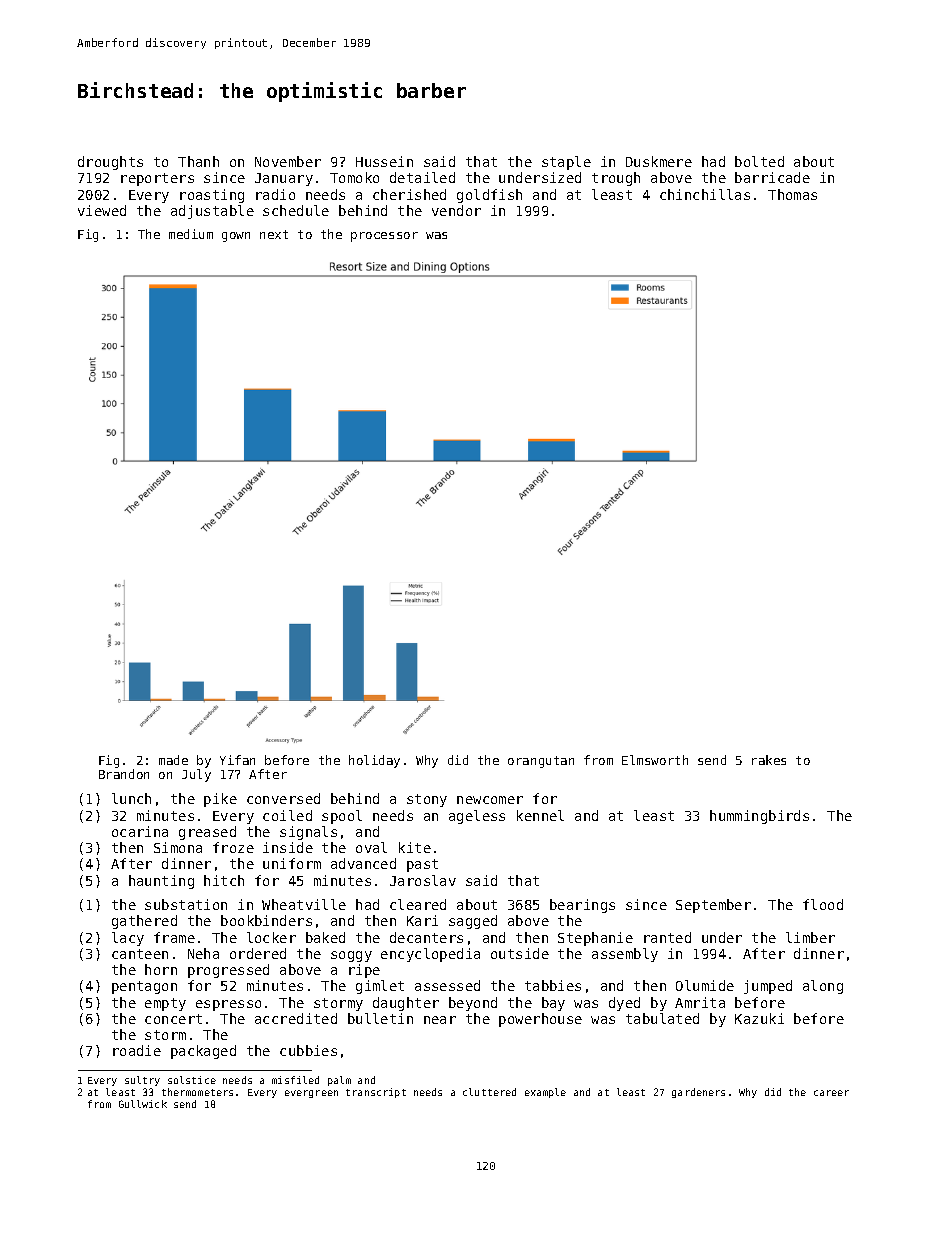 The height and width of the page is (1233, 952). Describe the element at coordinates (769, 760) in the page. I see `rakes` at that location.
